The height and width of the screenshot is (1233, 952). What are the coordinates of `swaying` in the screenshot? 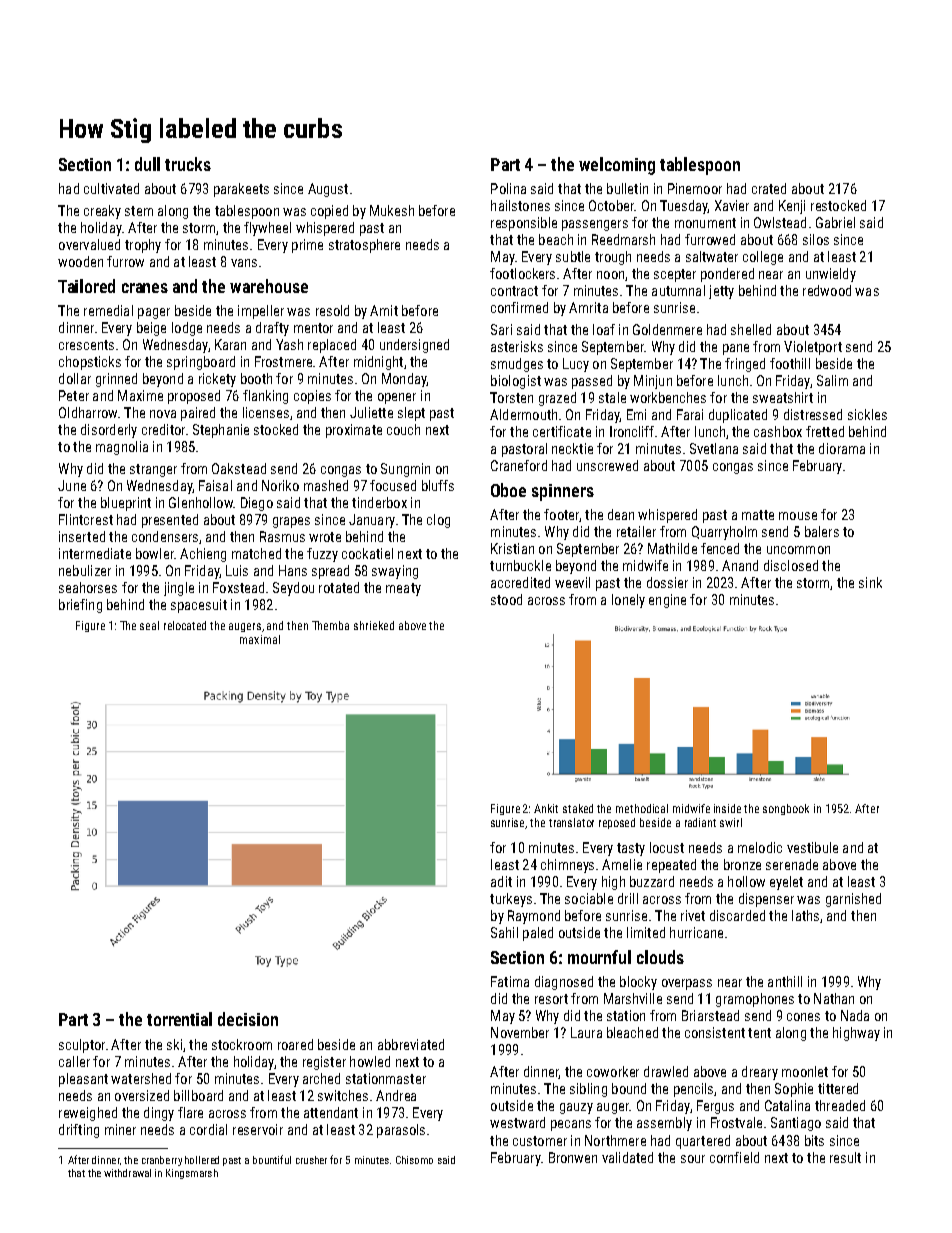 It's located at (395, 572).
